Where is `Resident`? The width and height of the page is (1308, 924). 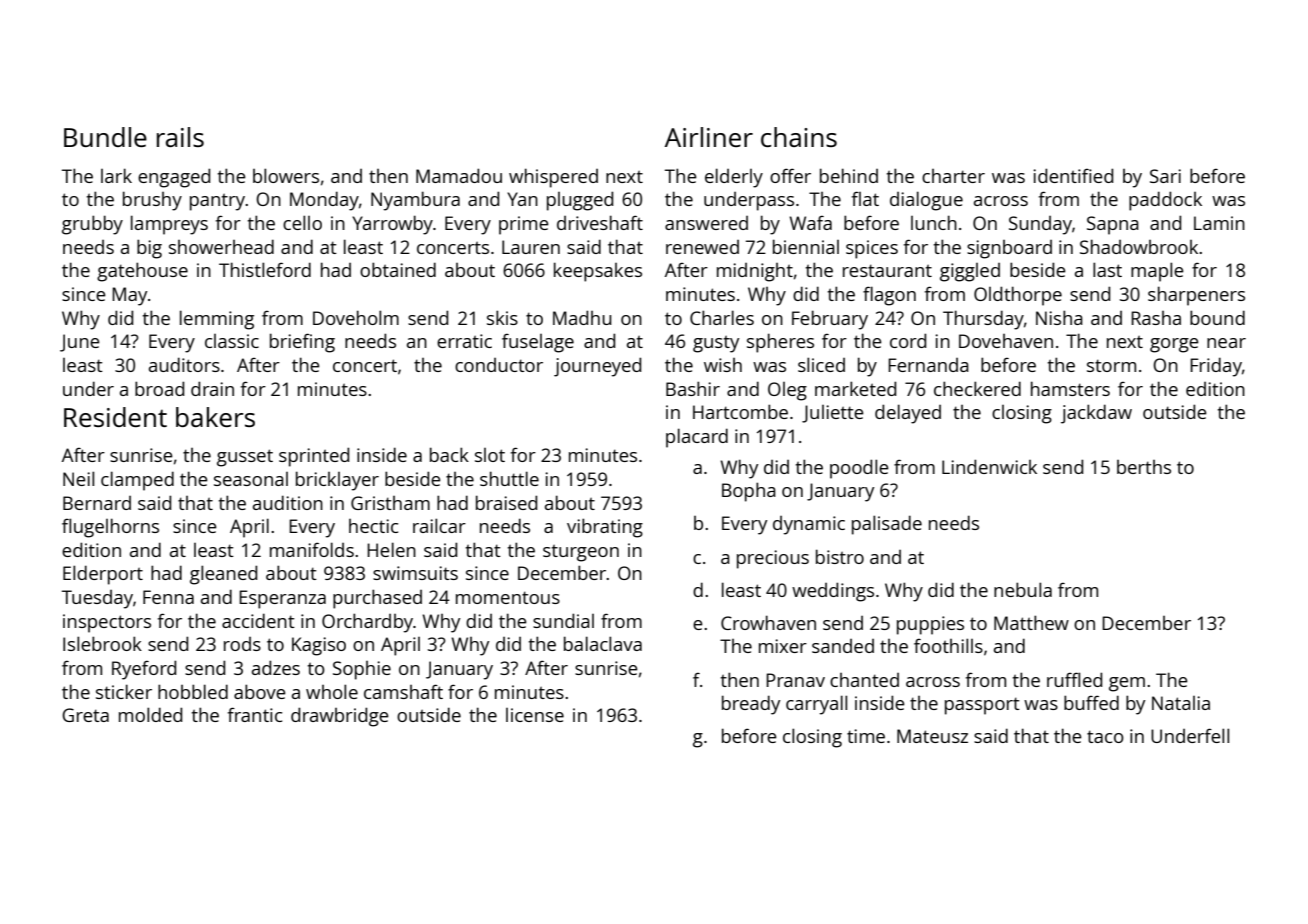 Resident is located at coordinates (115, 417).
